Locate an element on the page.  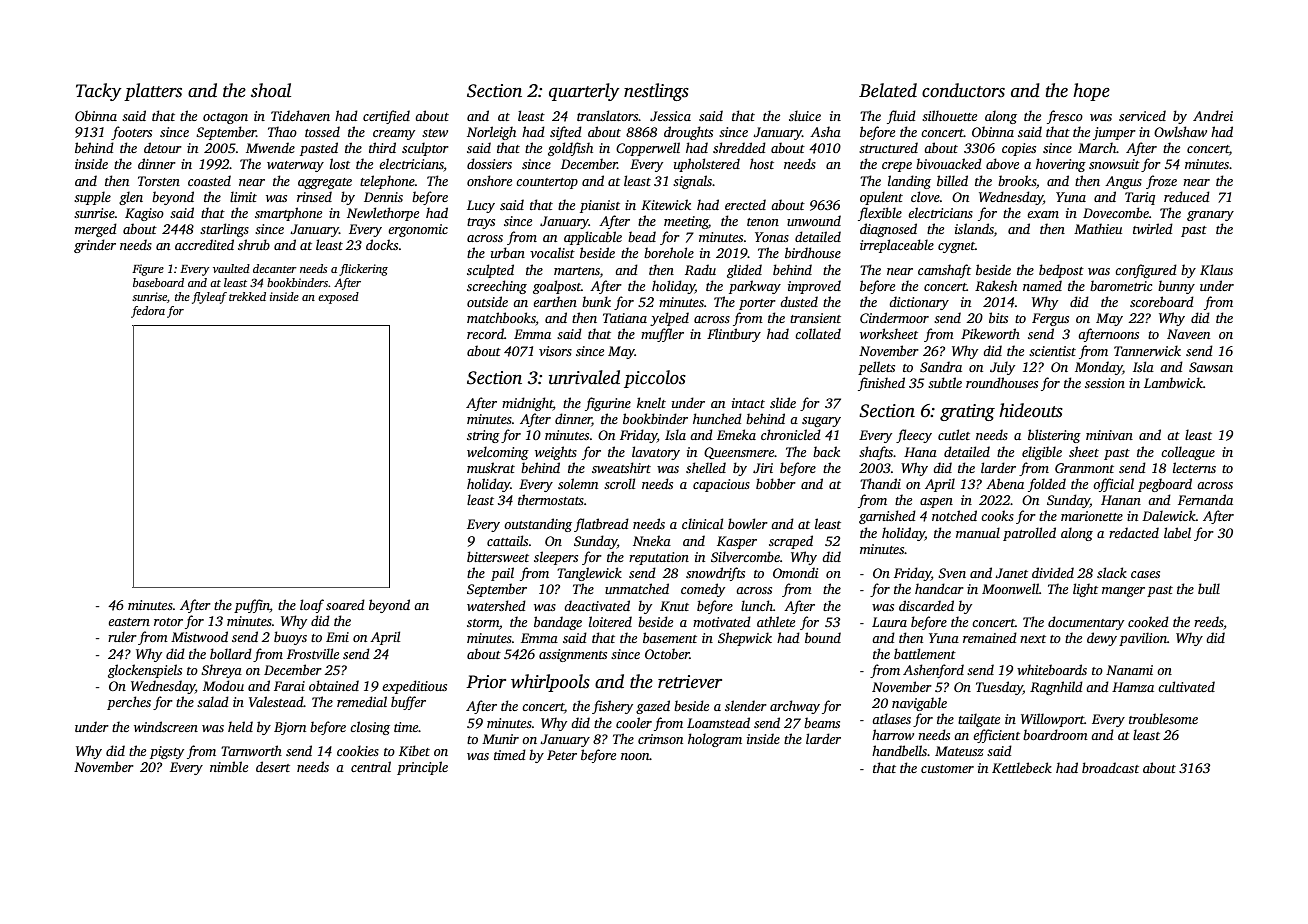
droughts is located at coordinates (688, 133).
